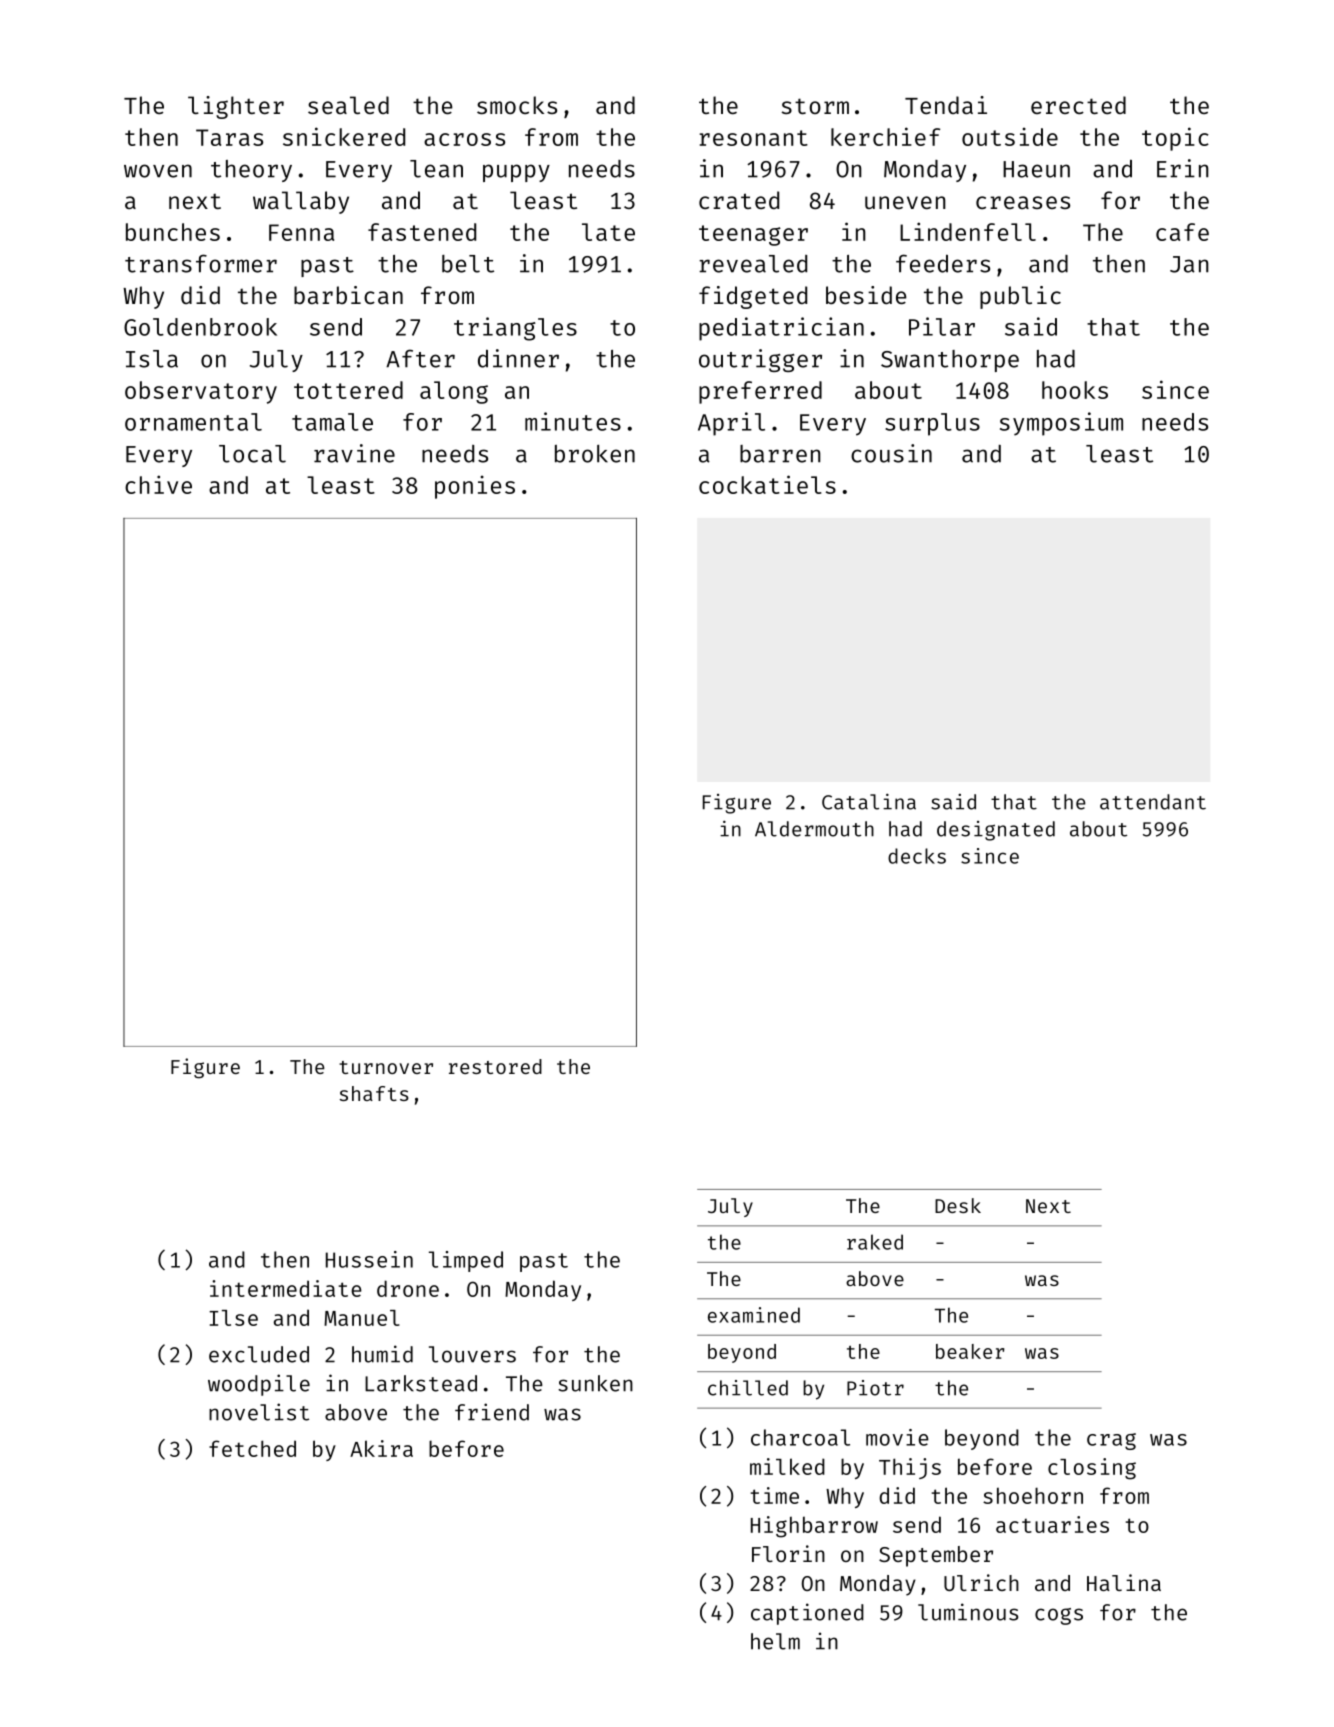  I want to click on Aldermouth, so click(814, 829).
